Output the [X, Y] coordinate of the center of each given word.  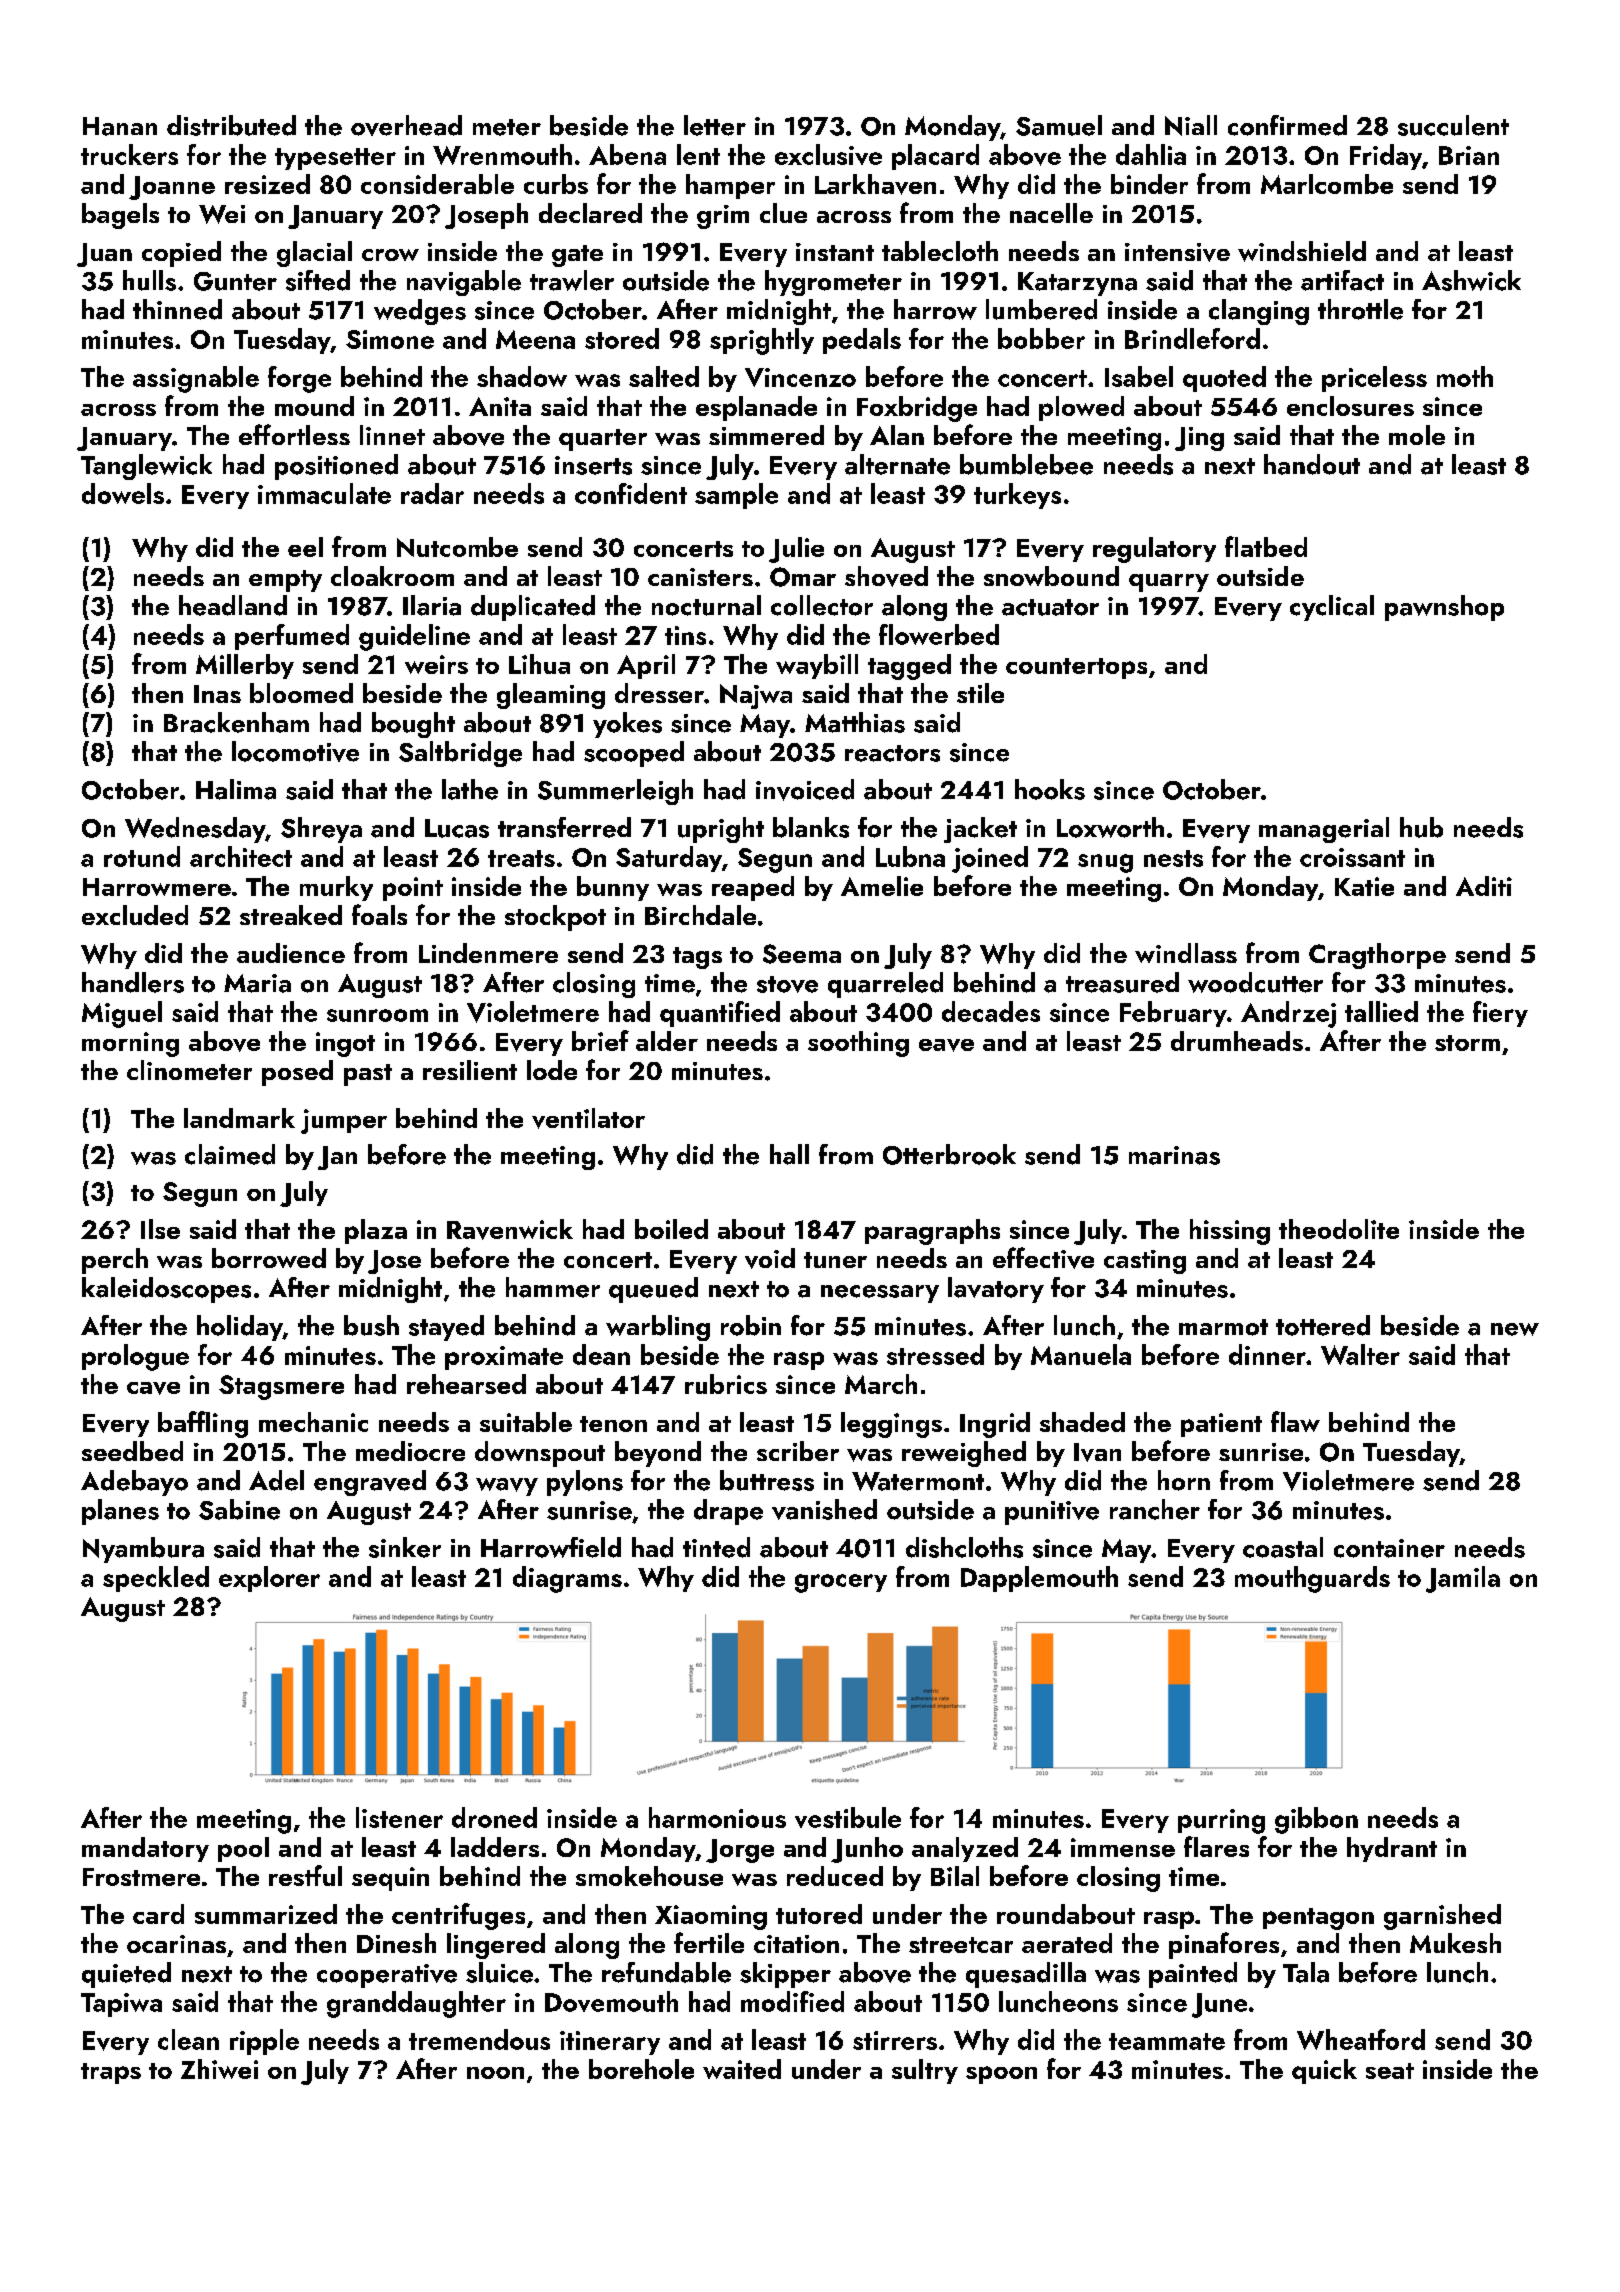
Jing [1199, 439]
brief [600, 1040]
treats [521, 858]
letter [715, 125]
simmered [766, 435]
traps [111, 2073]
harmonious [717, 1817]
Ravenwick [510, 1229]
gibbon [1316, 1820]
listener [399, 1817]
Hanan [120, 126]
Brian [1469, 155]
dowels [123, 493]
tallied [1381, 1011]
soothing [858, 1044]
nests [1173, 858]
